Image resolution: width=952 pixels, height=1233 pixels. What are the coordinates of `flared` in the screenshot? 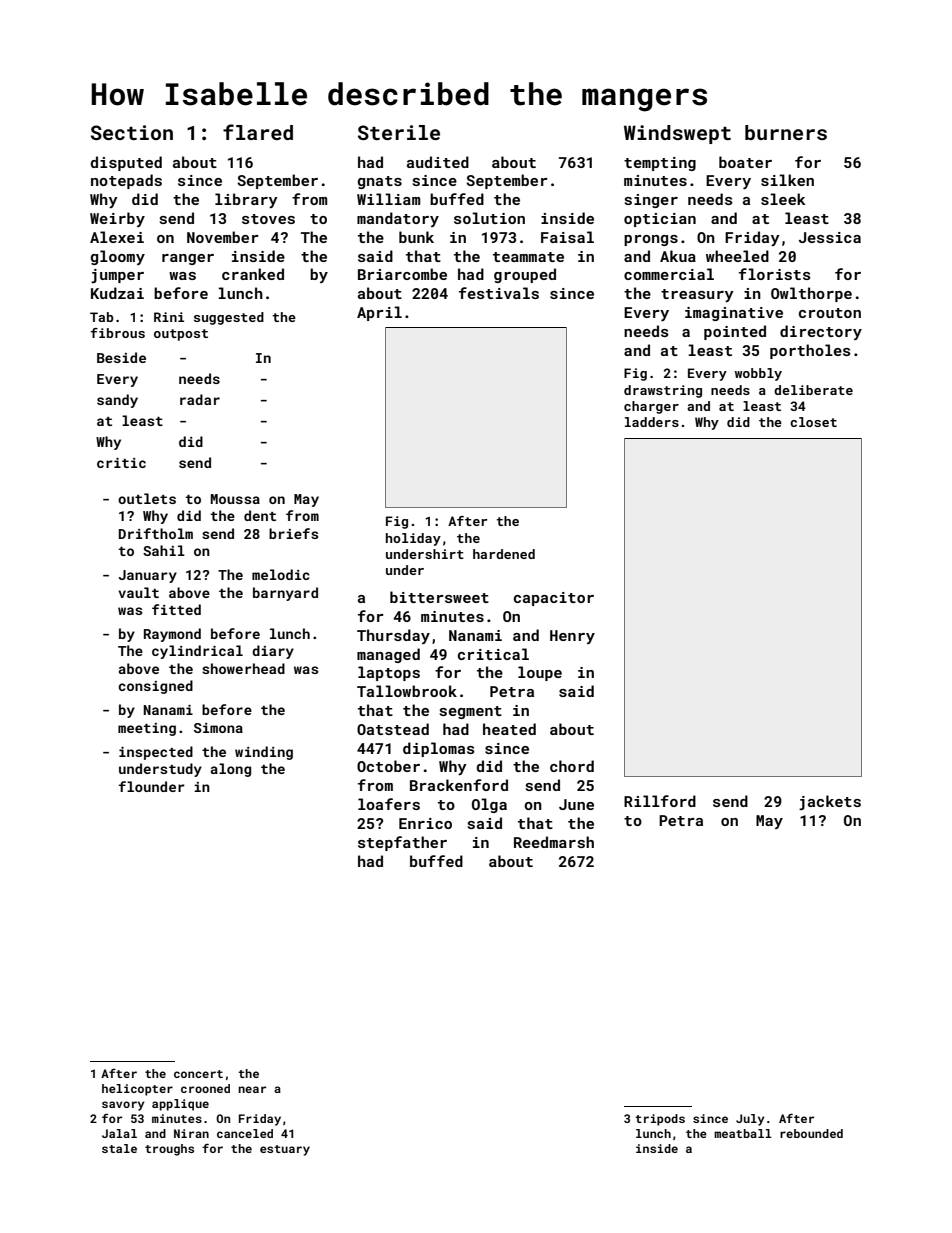 It's located at (258, 132).
